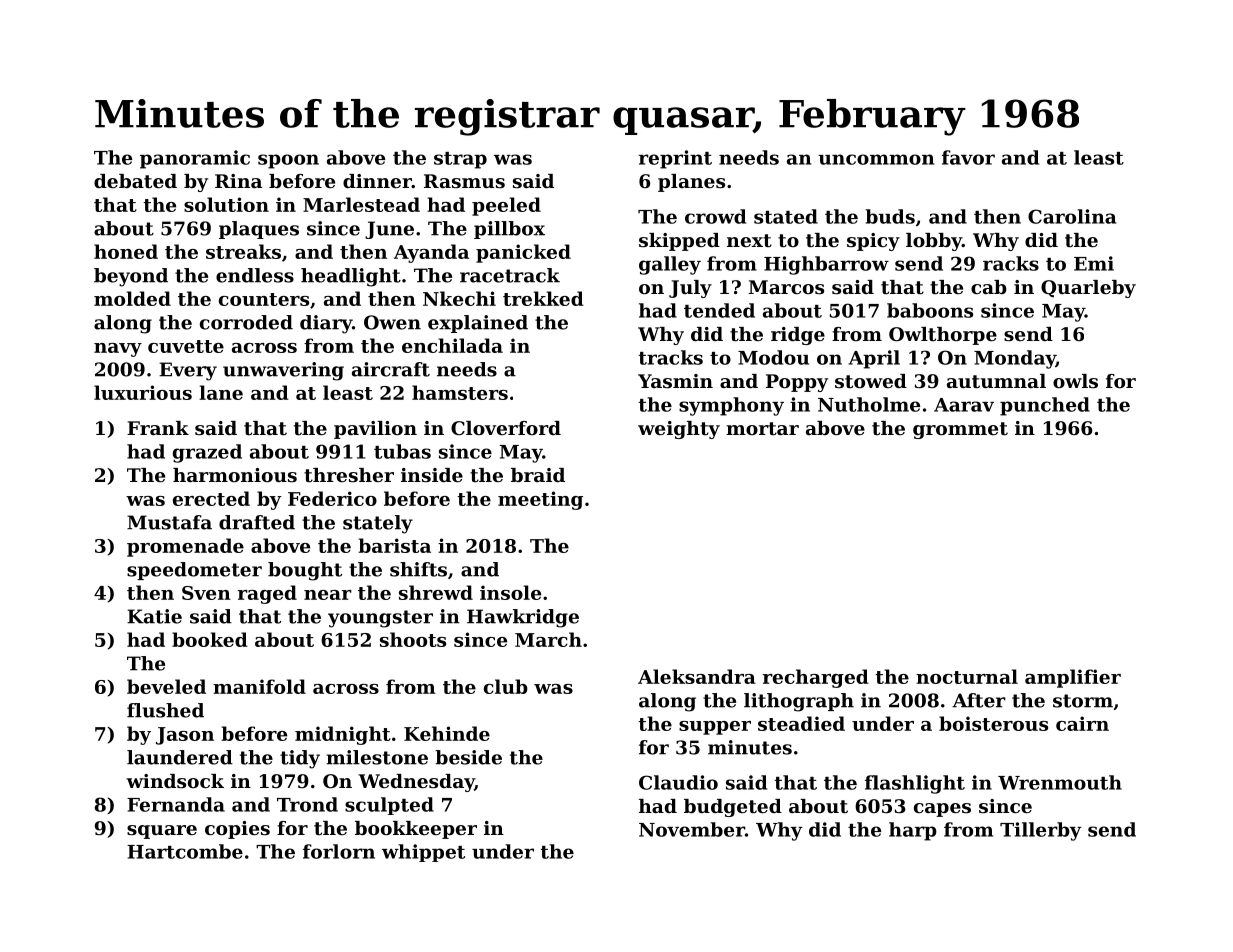 Image resolution: width=1233 pixels, height=952 pixels. What do you see at coordinates (154, 616) in the image?
I see `Katie` at bounding box center [154, 616].
